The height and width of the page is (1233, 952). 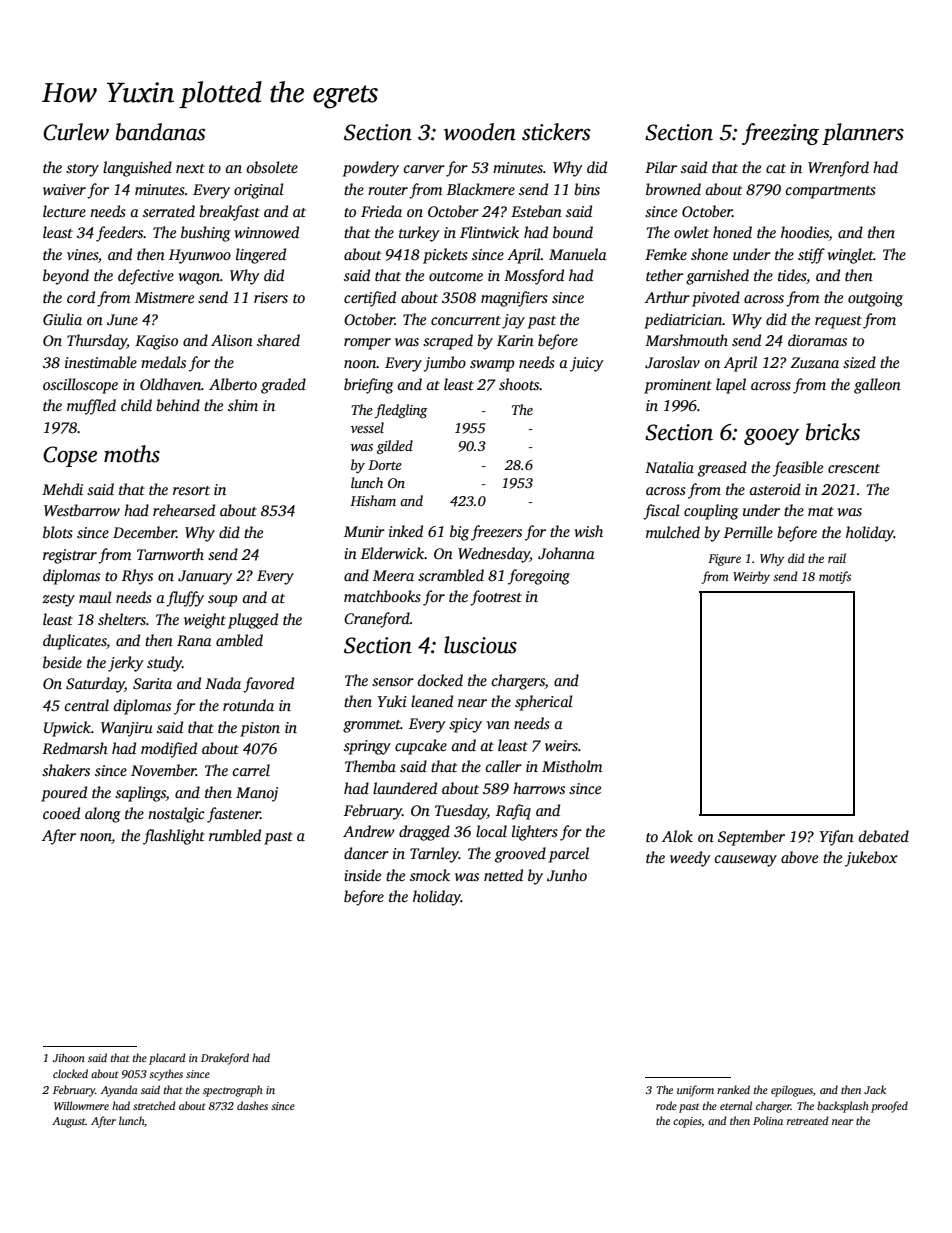 What do you see at coordinates (103, 815) in the page?
I see `along` at bounding box center [103, 815].
